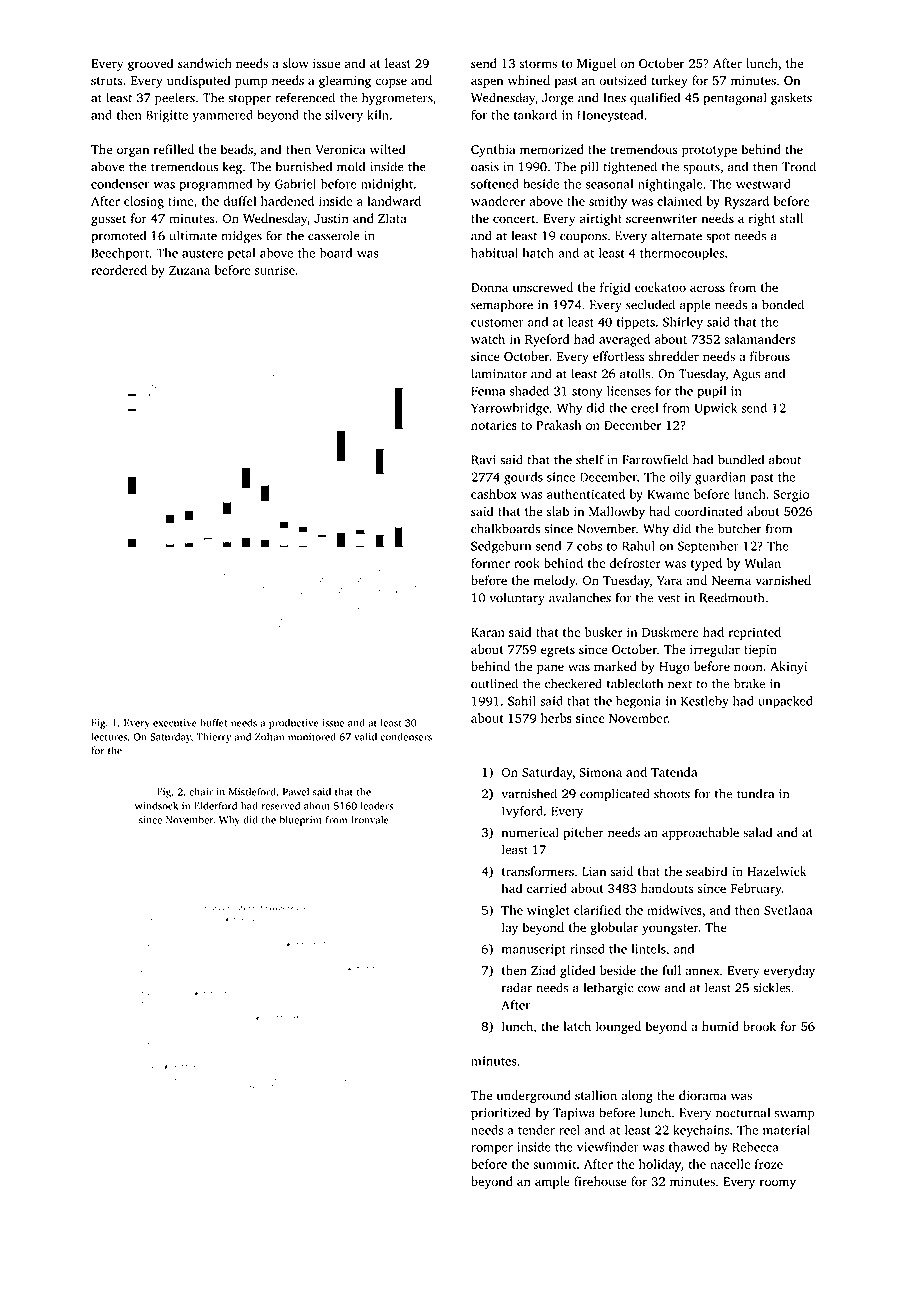 This screenshot has width=908, height=1316. I want to click on Tatenda, so click(674, 772).
